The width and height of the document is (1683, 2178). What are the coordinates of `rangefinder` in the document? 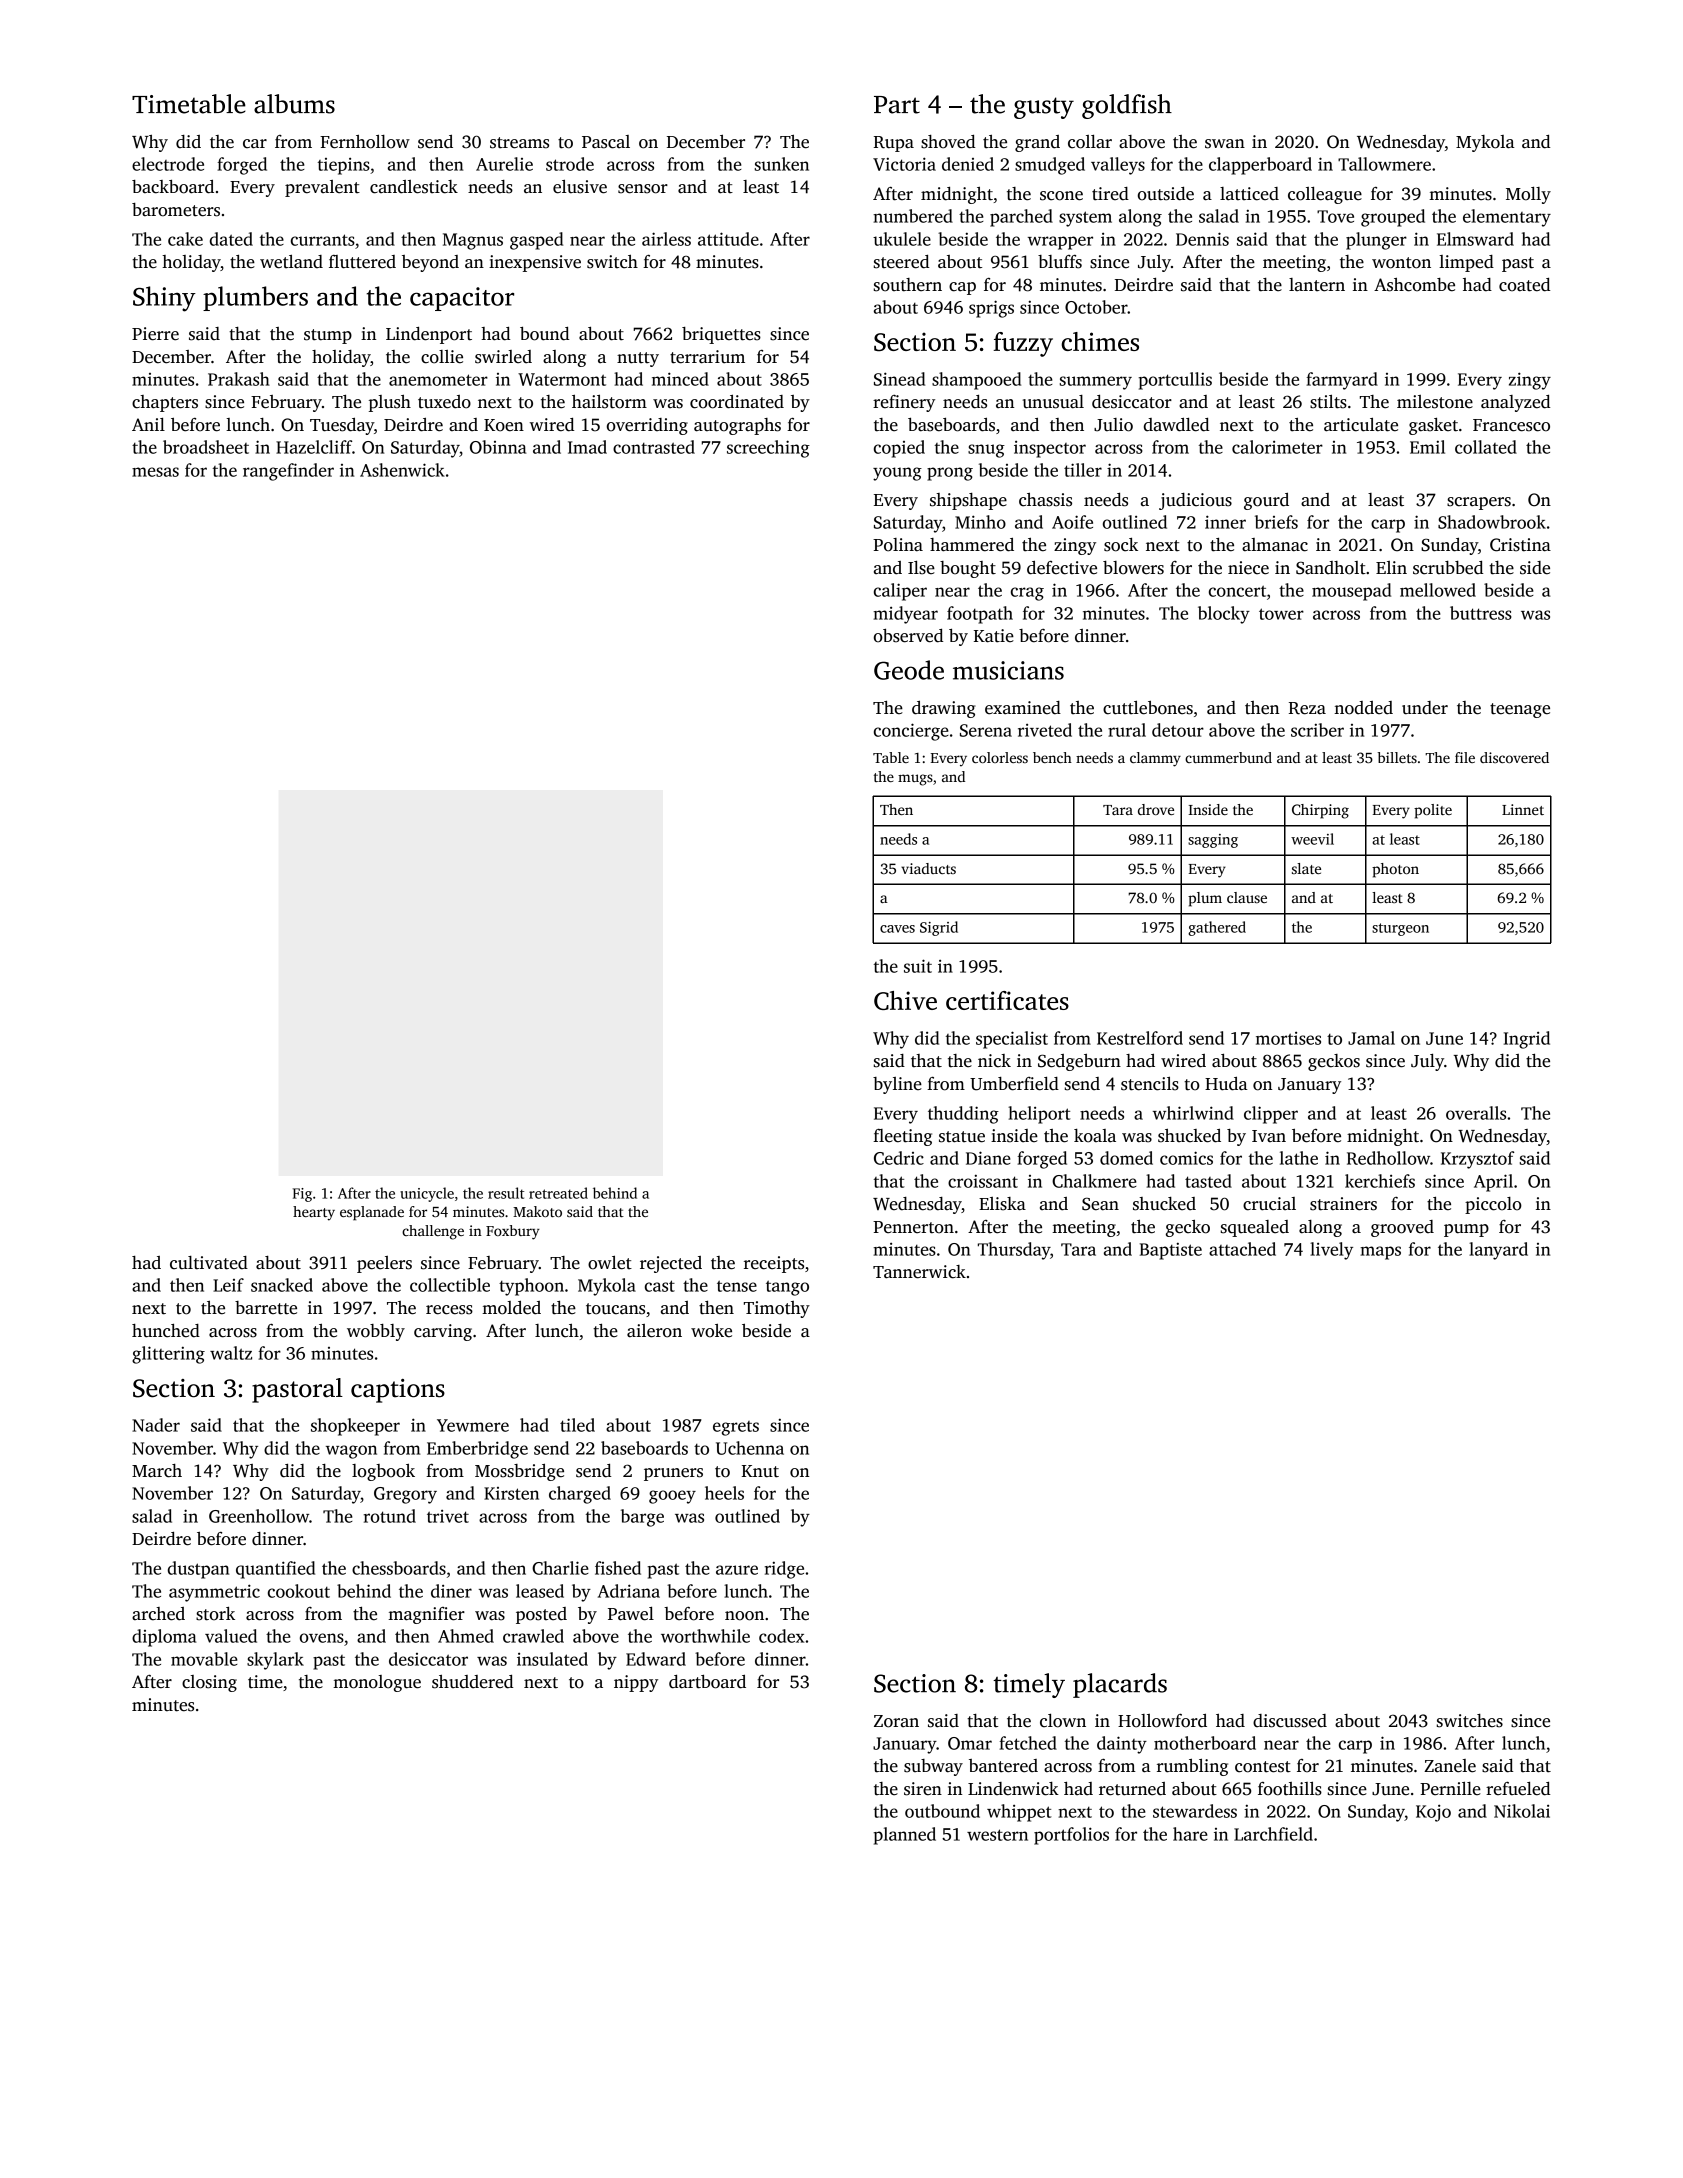 It's located at (288, 472).
